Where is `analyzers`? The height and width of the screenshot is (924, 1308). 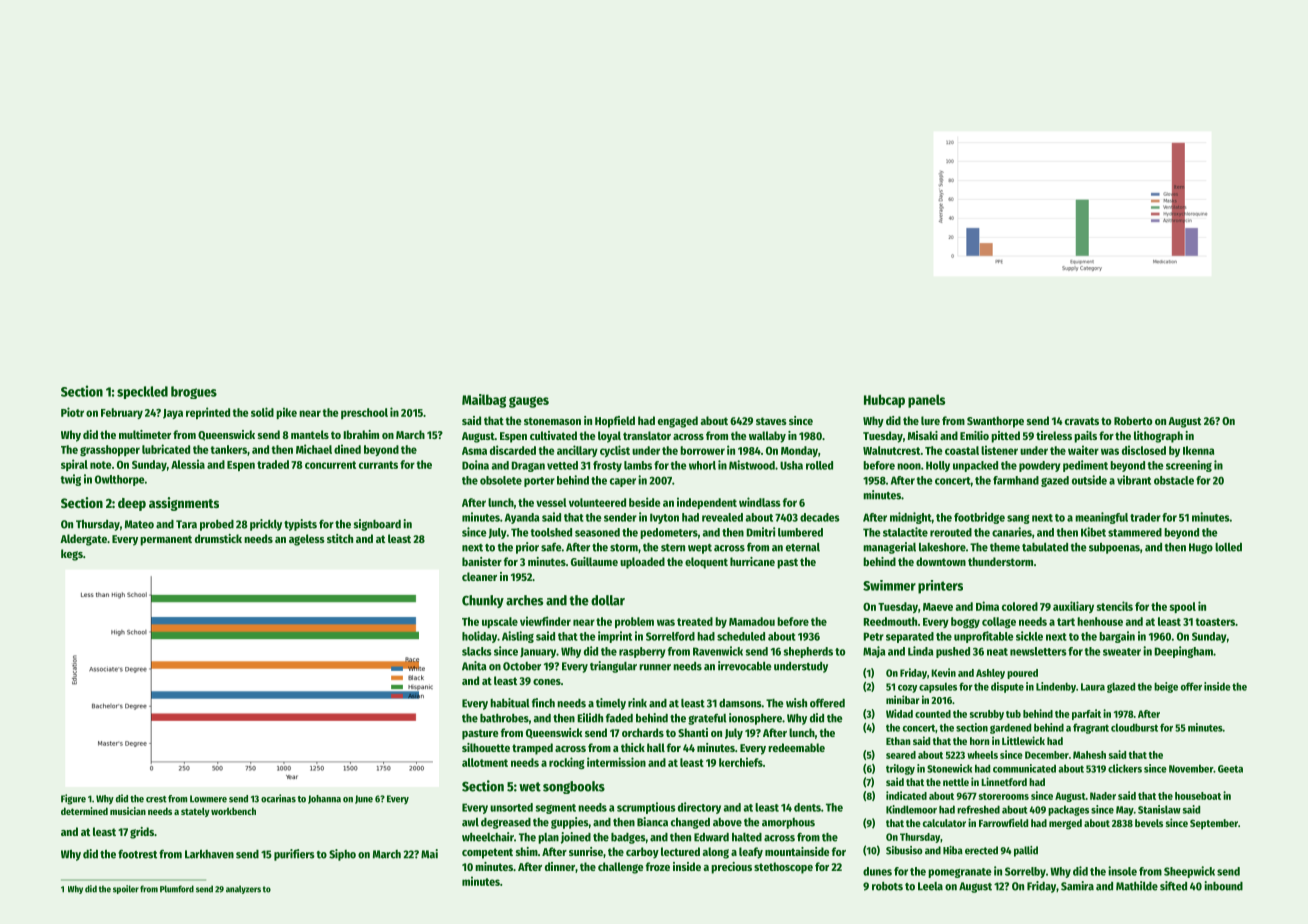 analyzers is located at coordinates (243, 889).
